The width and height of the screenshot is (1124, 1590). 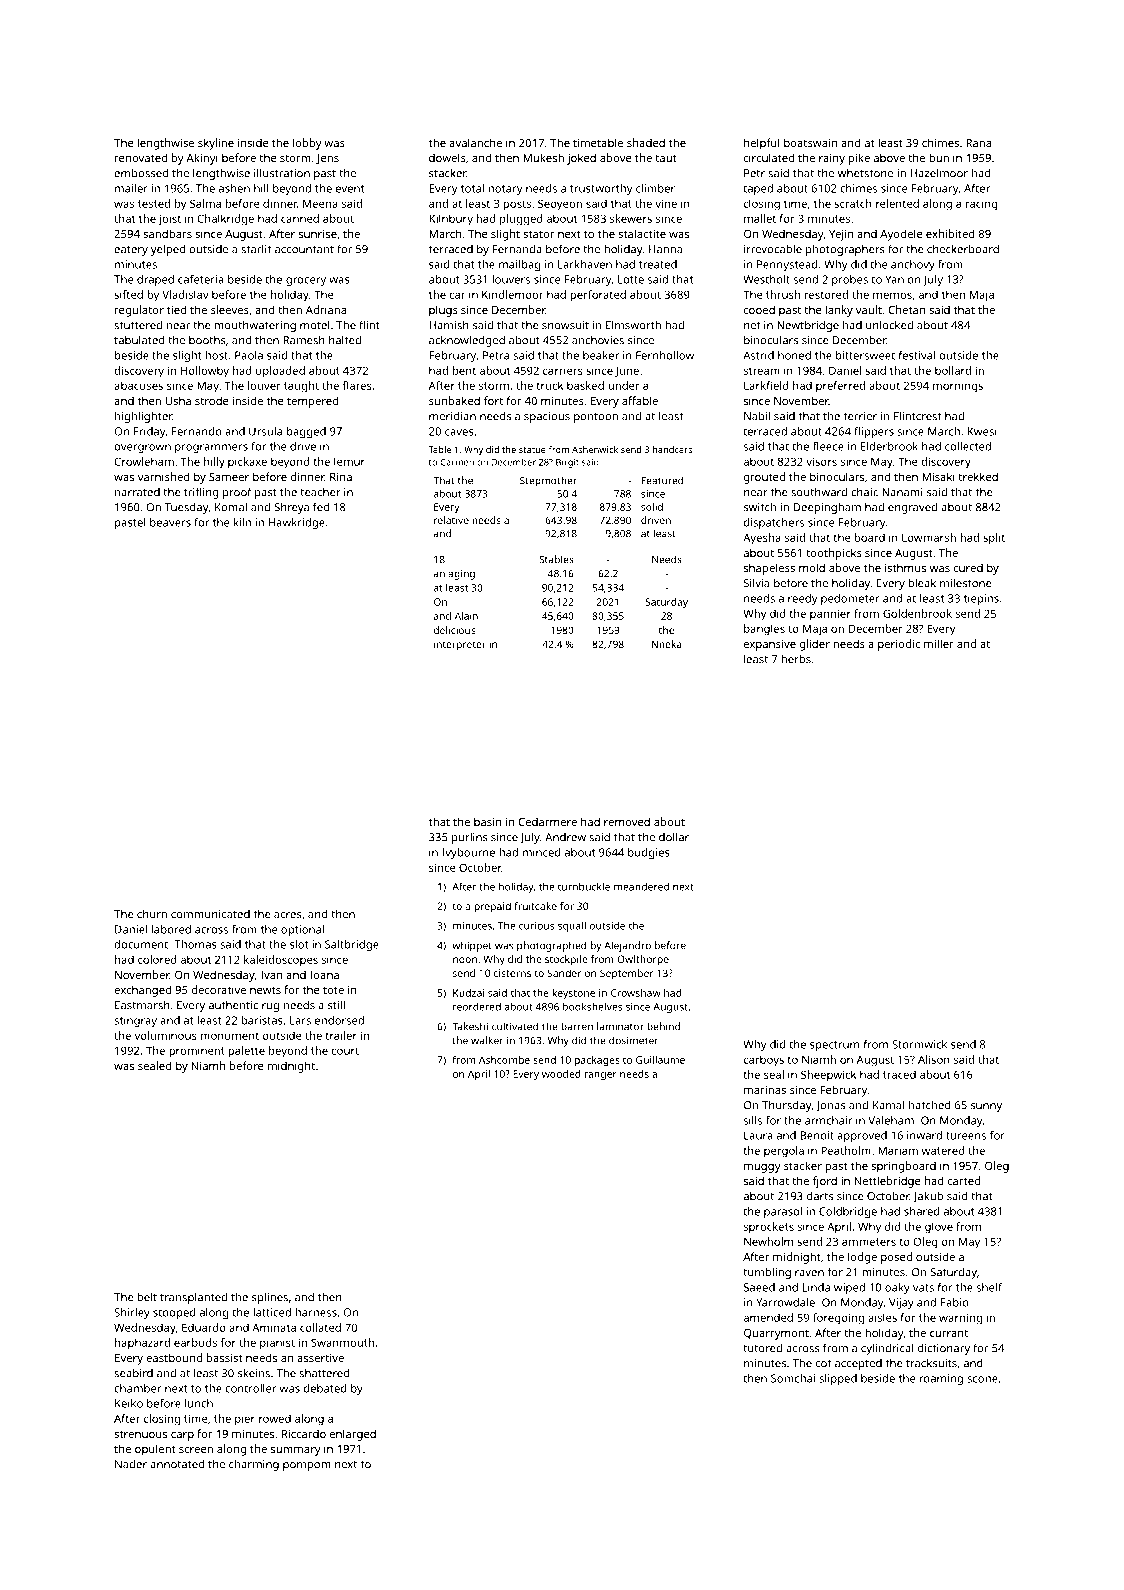 What do you see at coordinates (543, 157) in the screenshot?
I see `Mukesh` at bounding box center [543, 157].
